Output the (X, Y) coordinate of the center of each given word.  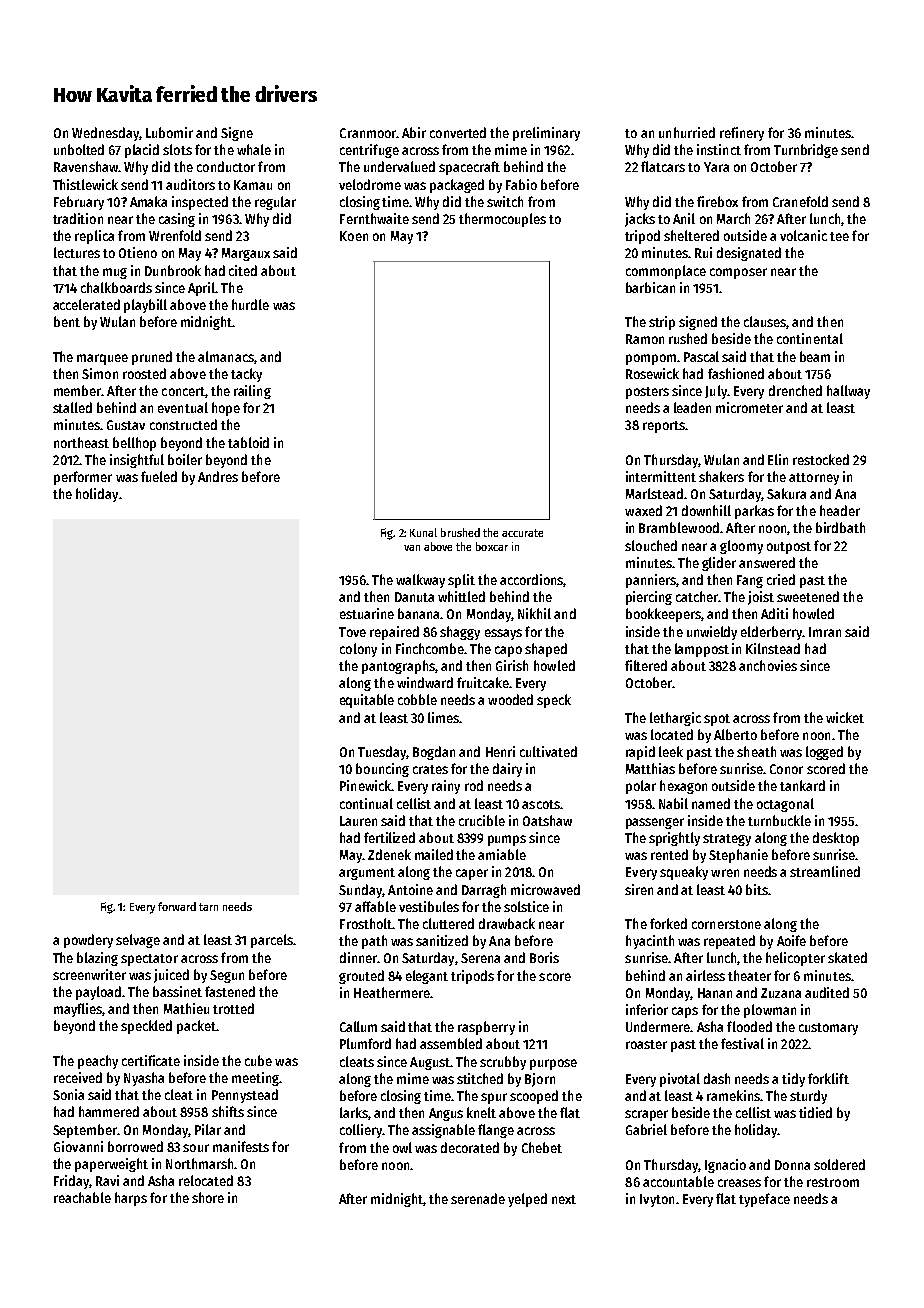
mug (115, 273)
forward (177, 906)
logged (824, 753)
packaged (457, 186)
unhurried (687, 132)
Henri (500, 751)
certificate (151, 1060)
